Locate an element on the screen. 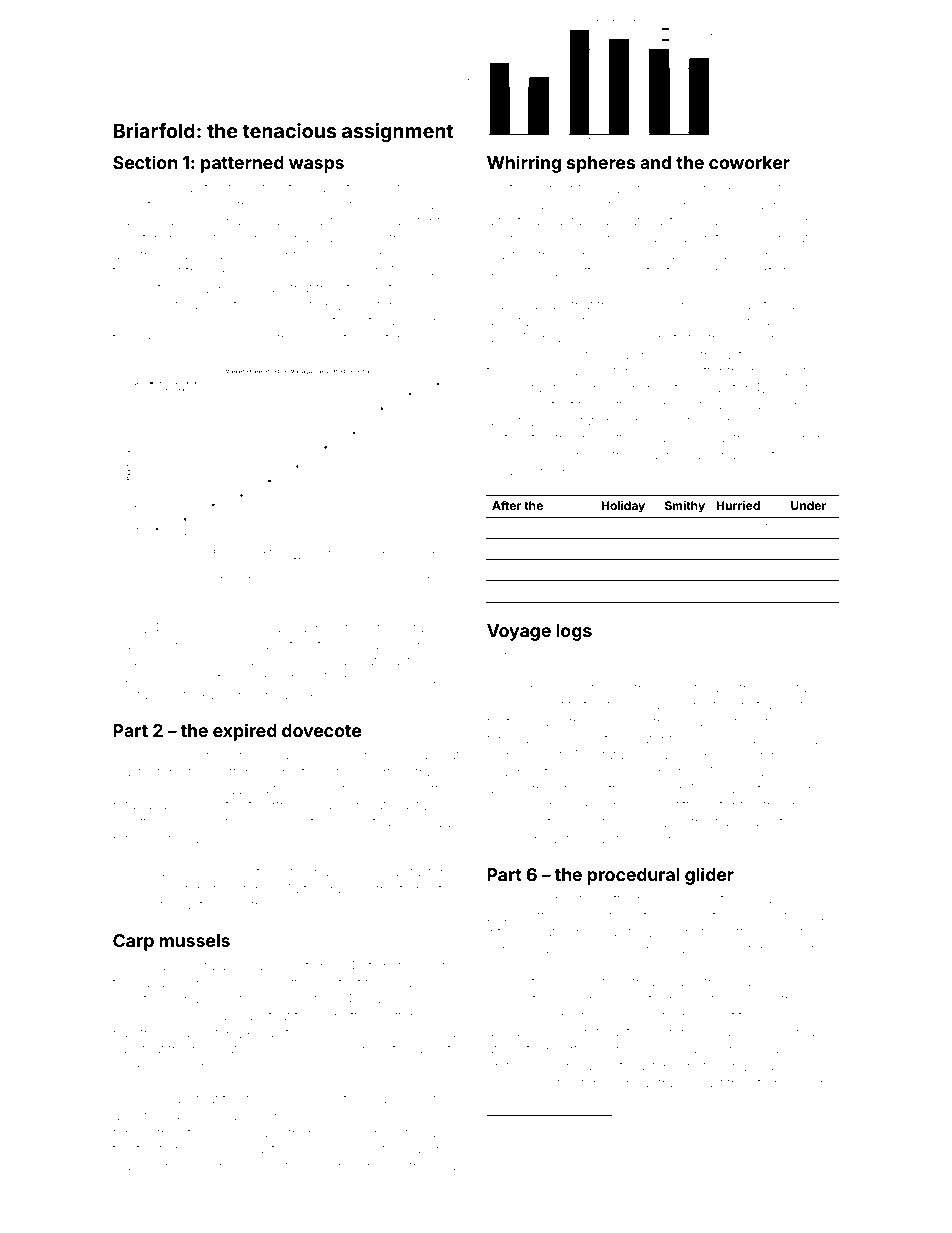 This screenshot has height=1233, width=952. handcars is located at coordinates (398, 580).
